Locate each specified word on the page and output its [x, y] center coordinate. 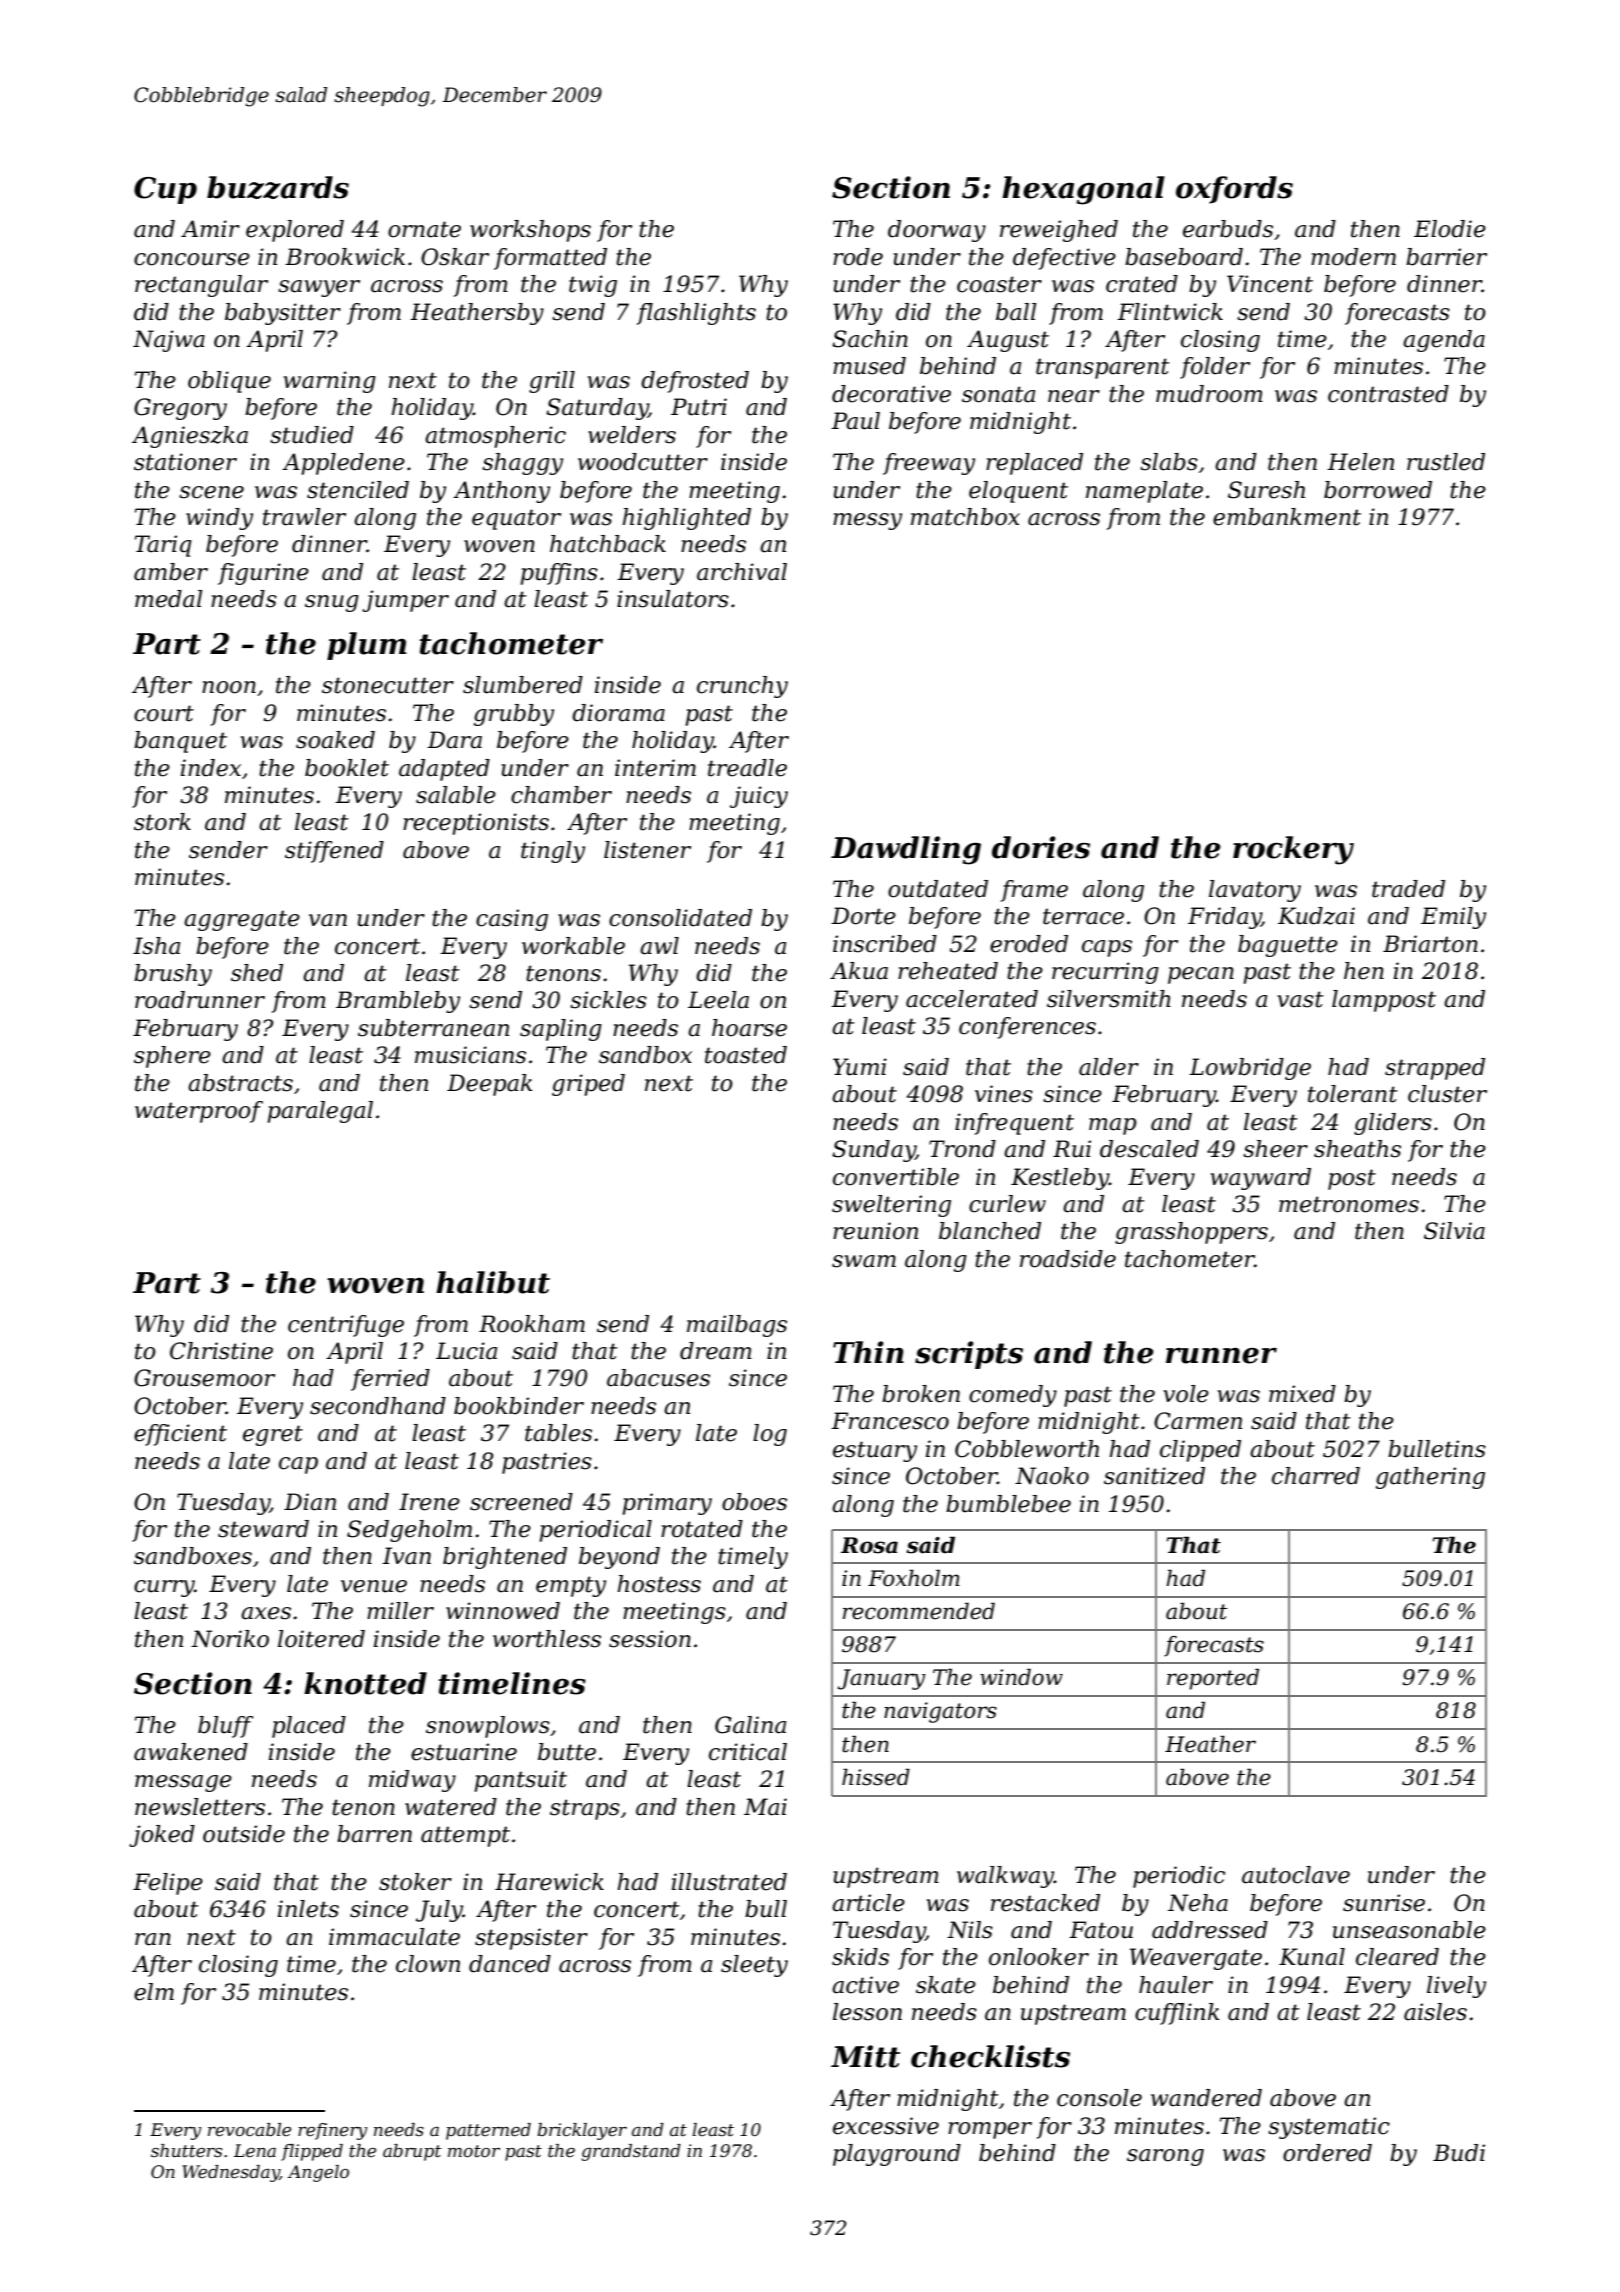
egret [273, 1435]
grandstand [631, 2152]
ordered [1327, 2153]
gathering [1430, 1478]
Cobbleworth [1027, 1449]
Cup [165, 190]
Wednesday [231, 2173]
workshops [530, 231]
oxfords [1234, 190]
